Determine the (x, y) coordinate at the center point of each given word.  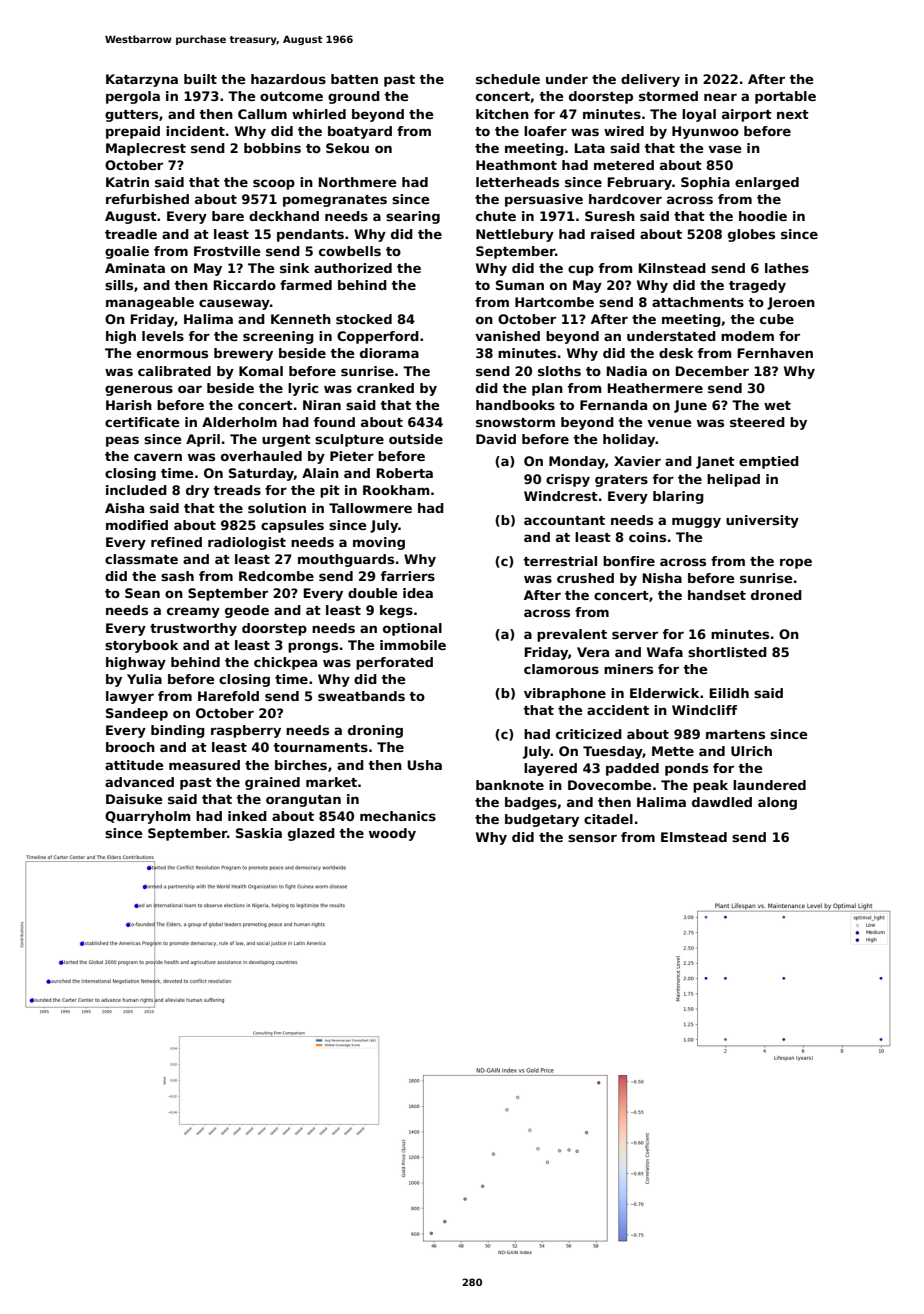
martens (735, 734)
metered (624, 165)
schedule (508, 79)
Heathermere (655, 388)
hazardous (288, 79)
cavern (158, 457)
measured (204, 765)
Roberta (405, 473)
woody (392, 834)
